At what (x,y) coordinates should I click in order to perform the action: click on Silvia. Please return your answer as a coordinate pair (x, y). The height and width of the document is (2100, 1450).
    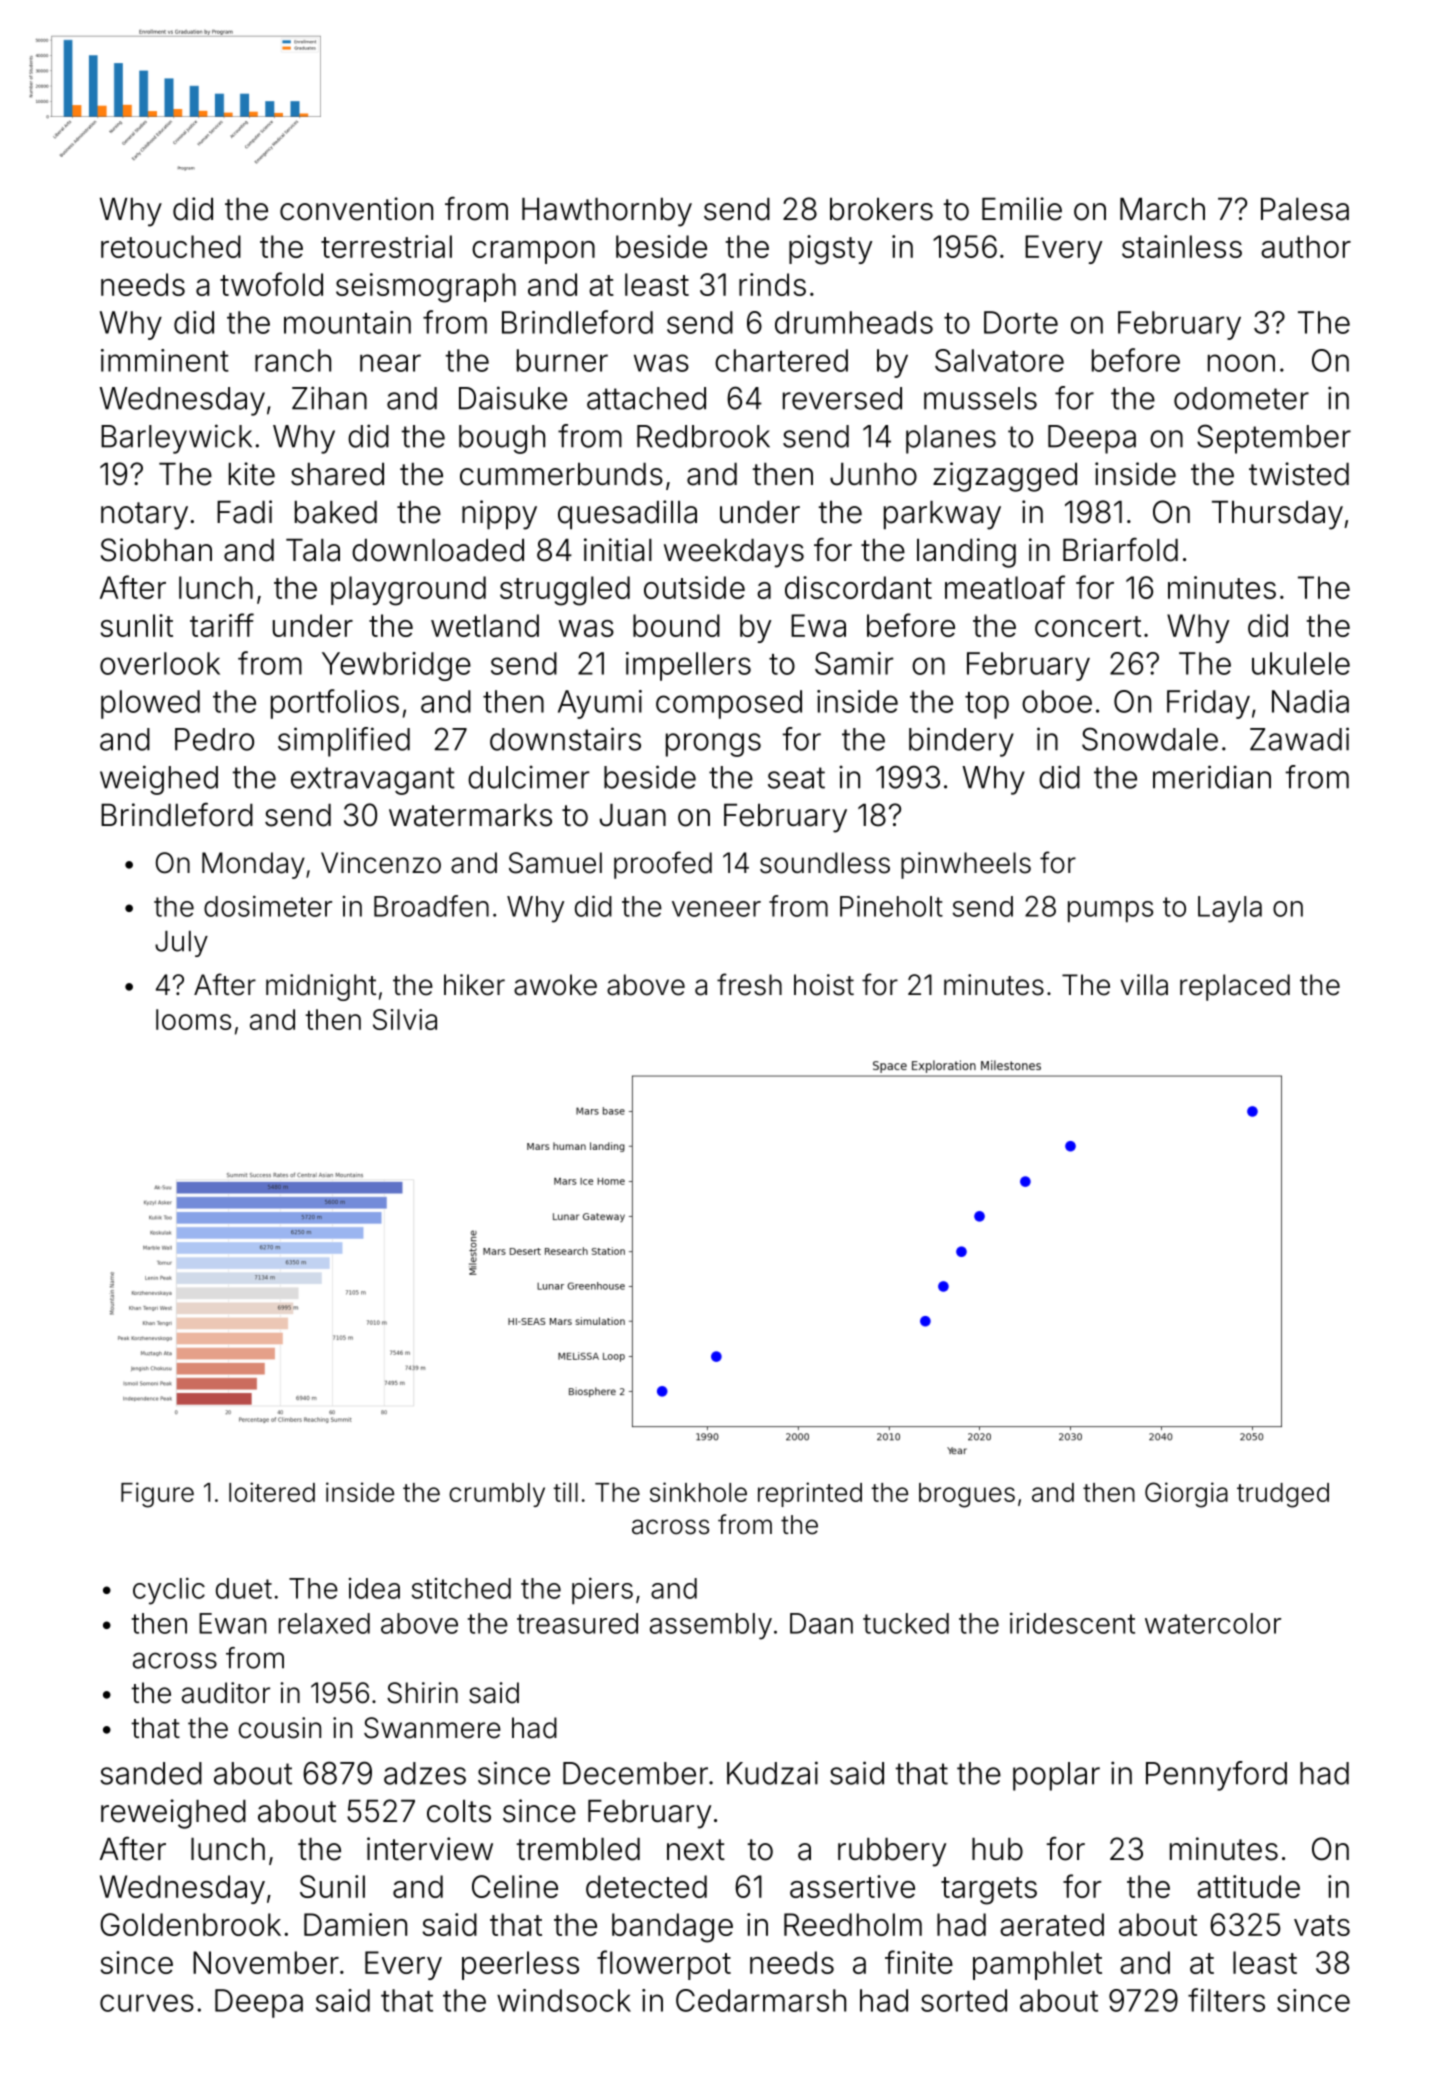
    Looking at the image, I should click on (405, 1019).
